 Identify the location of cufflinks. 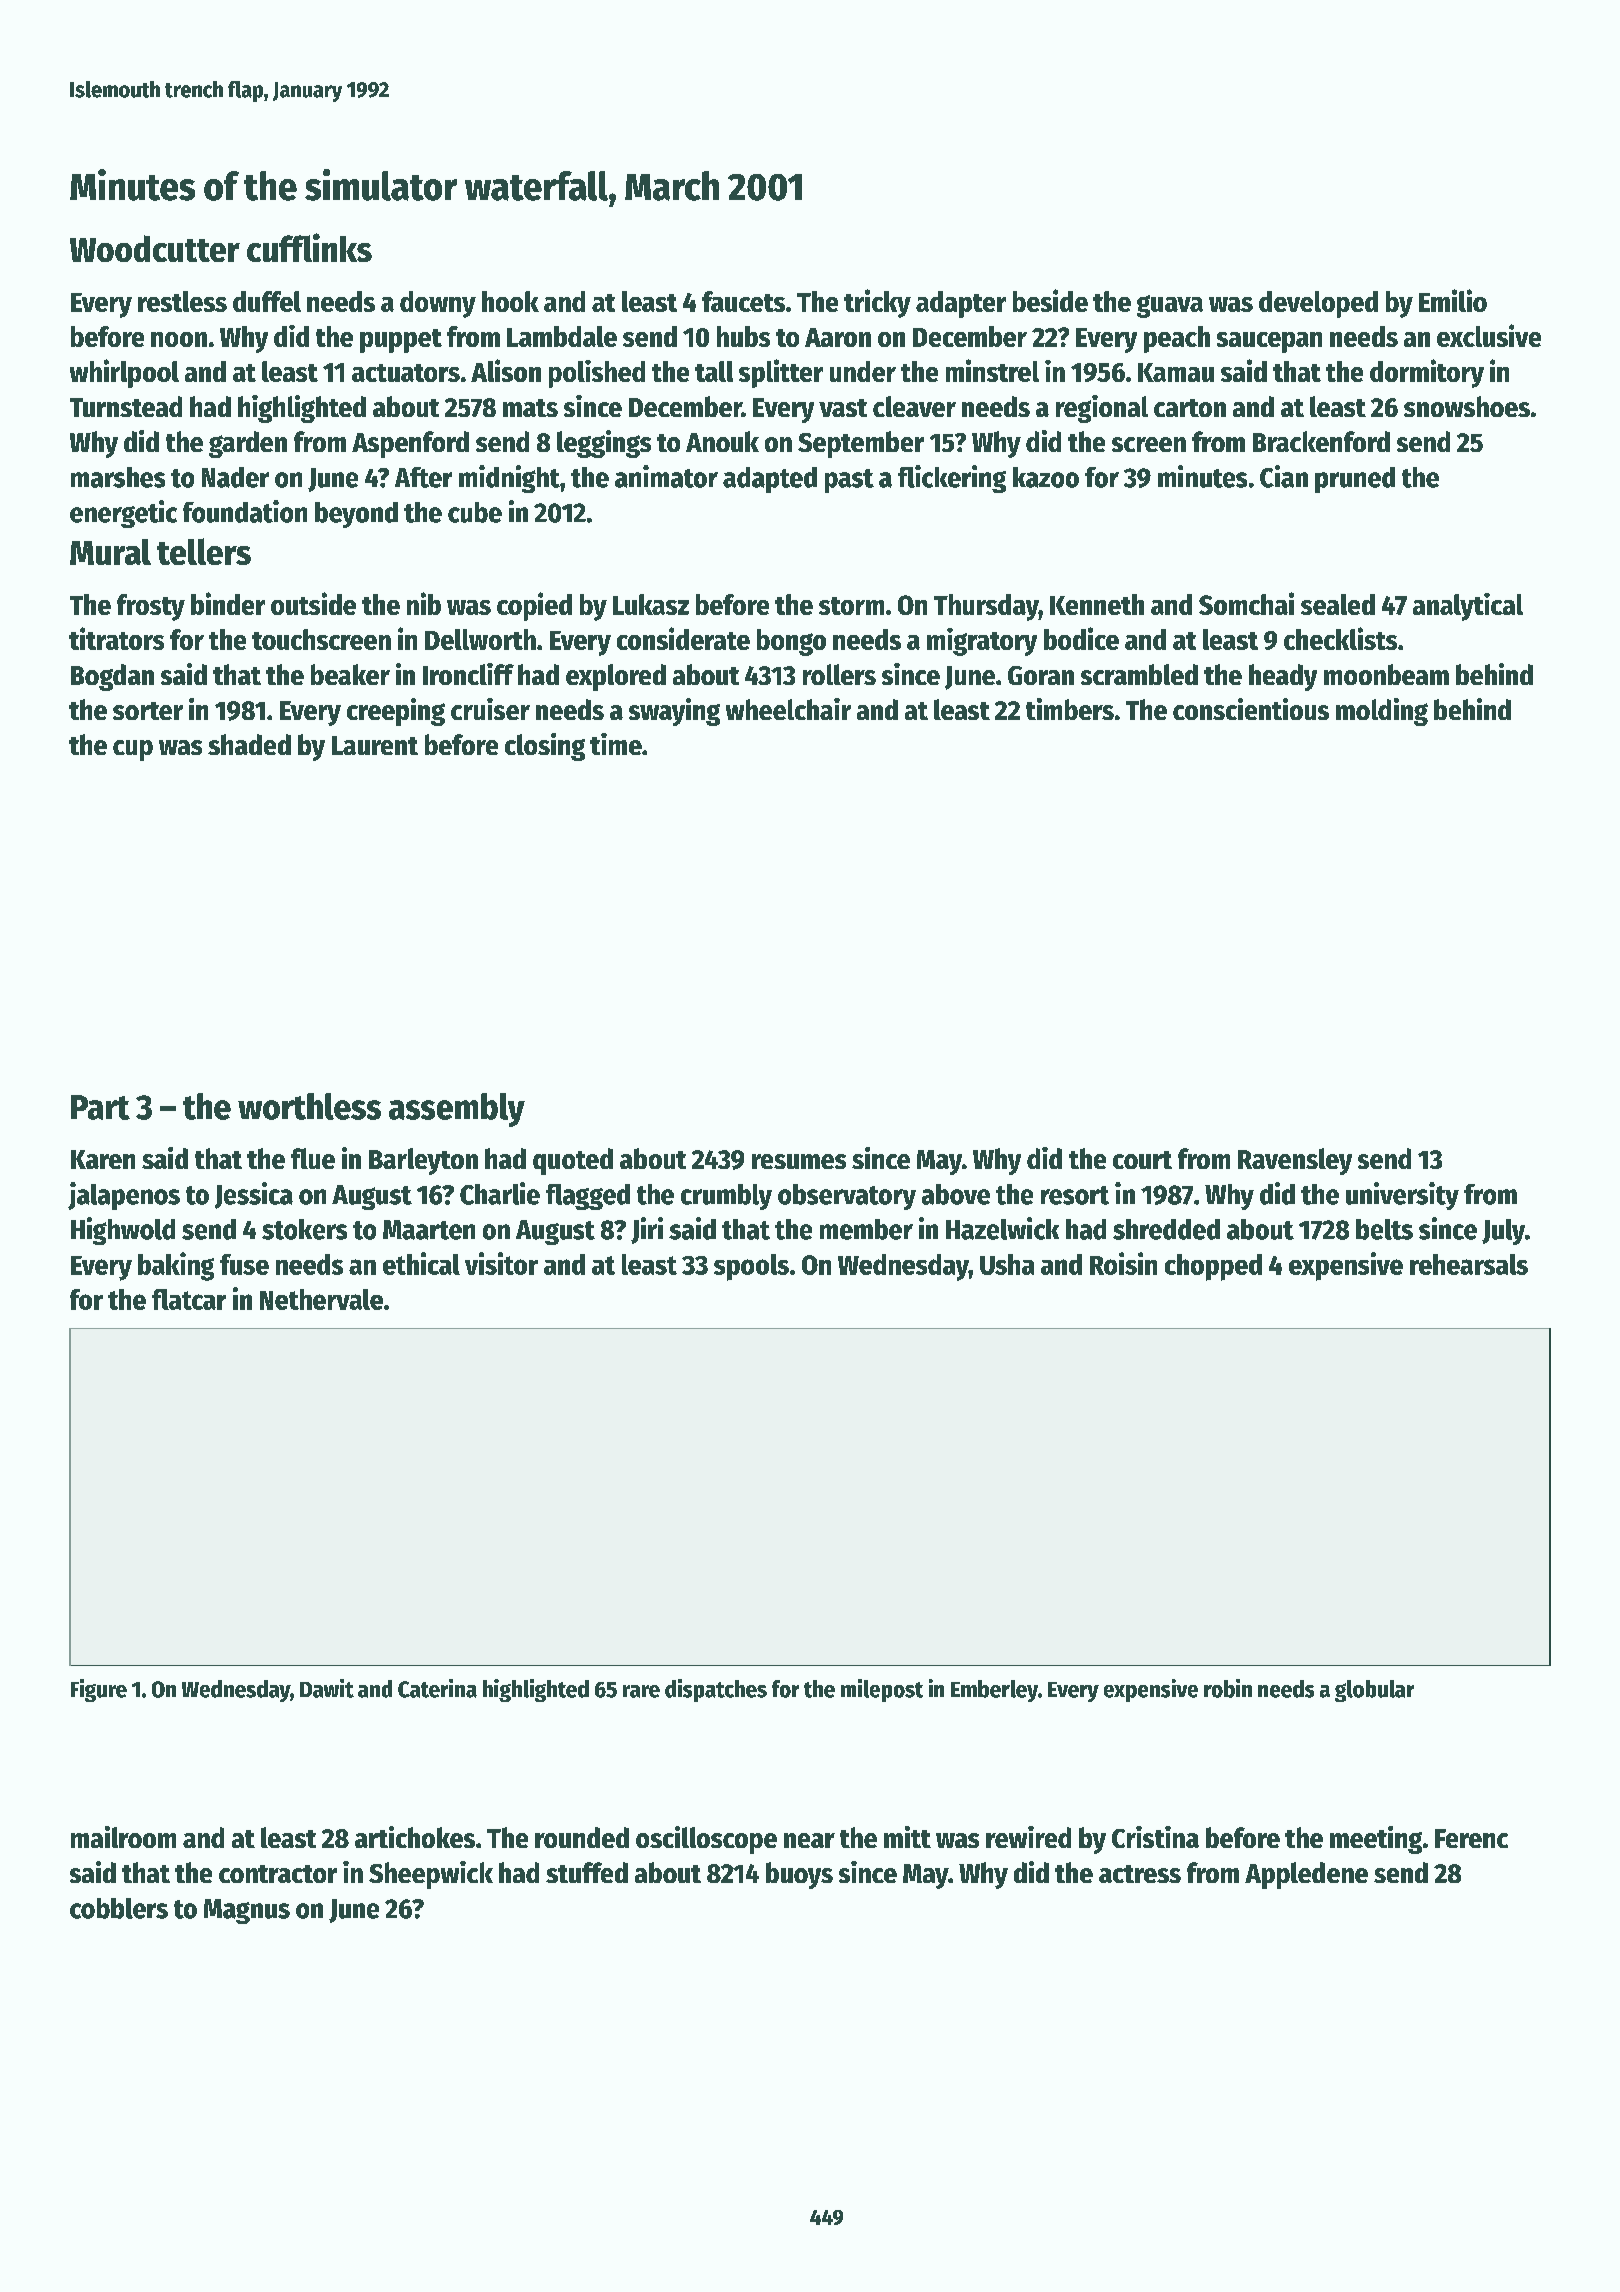
(309, 247).
